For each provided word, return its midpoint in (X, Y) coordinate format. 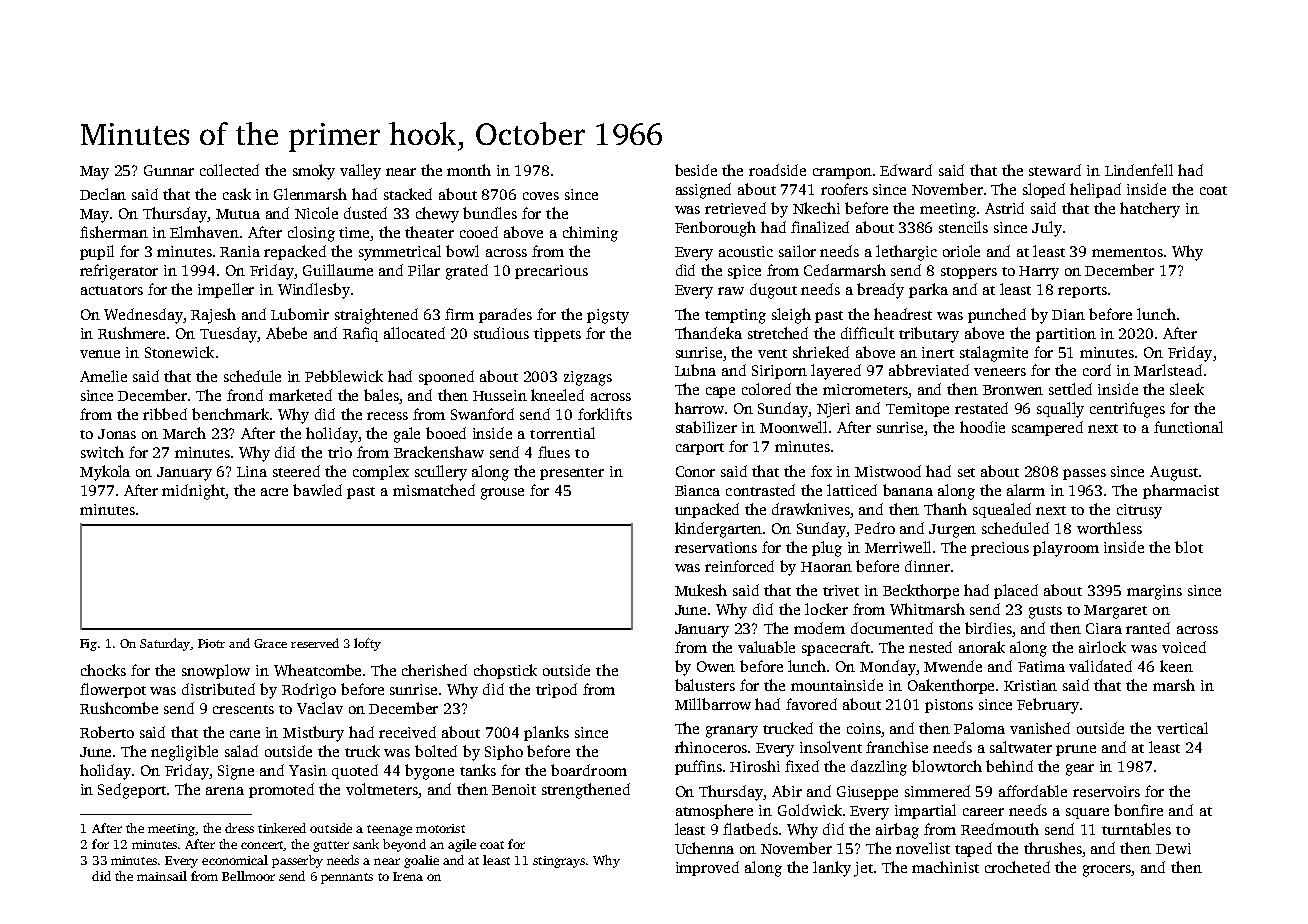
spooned (446, 377)
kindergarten (718, 530)
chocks (103, 670)
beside (696, 170)
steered (296, 471)
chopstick (505, 671)
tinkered (282, 828)
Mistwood (888, 471)
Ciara (1104, 628)
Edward (906, 170)
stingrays (559, 862)
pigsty (608, 316)
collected (229, 170)
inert (938, 352)
